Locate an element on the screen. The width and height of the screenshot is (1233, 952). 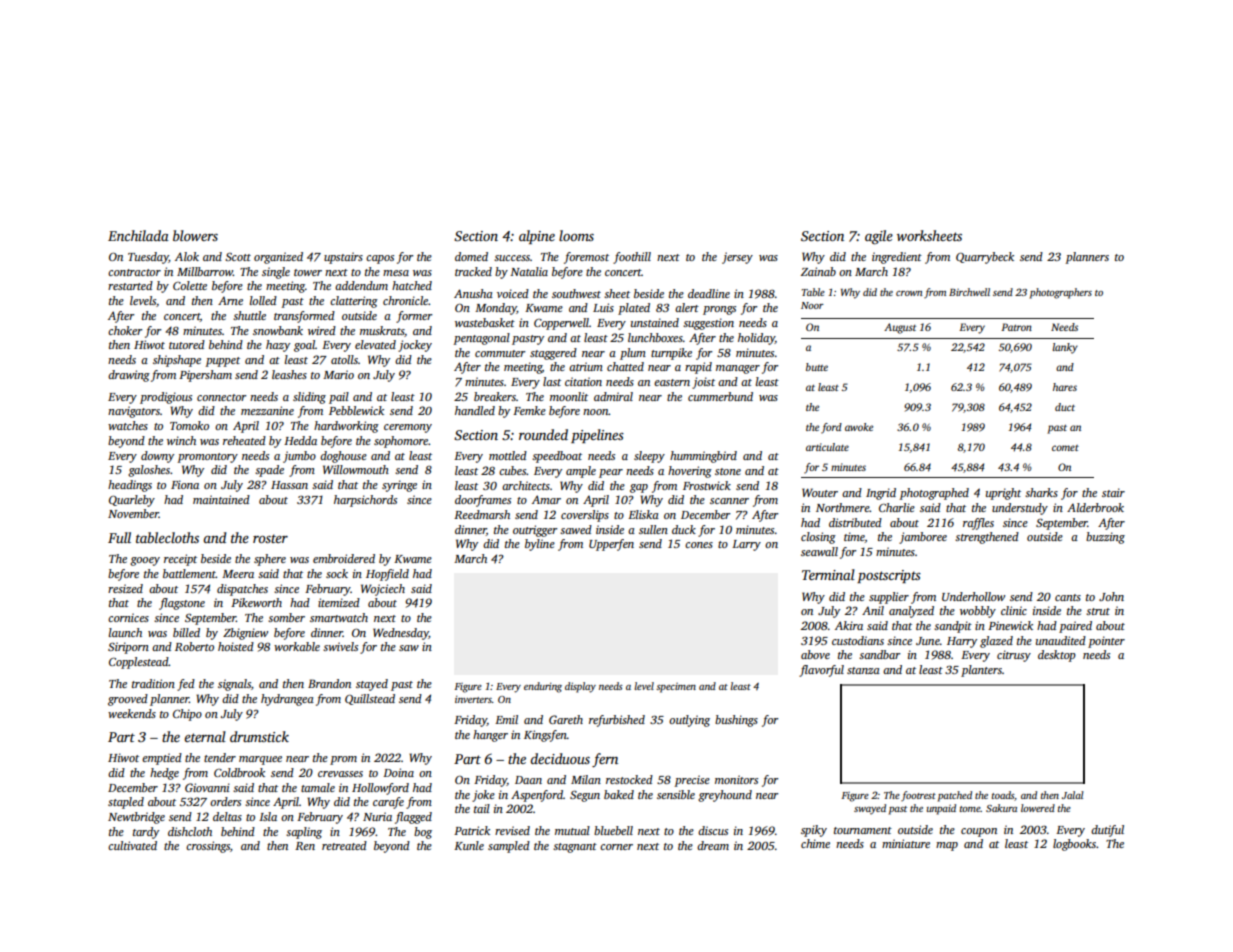
stanza is located at coordinates (863, 670).
